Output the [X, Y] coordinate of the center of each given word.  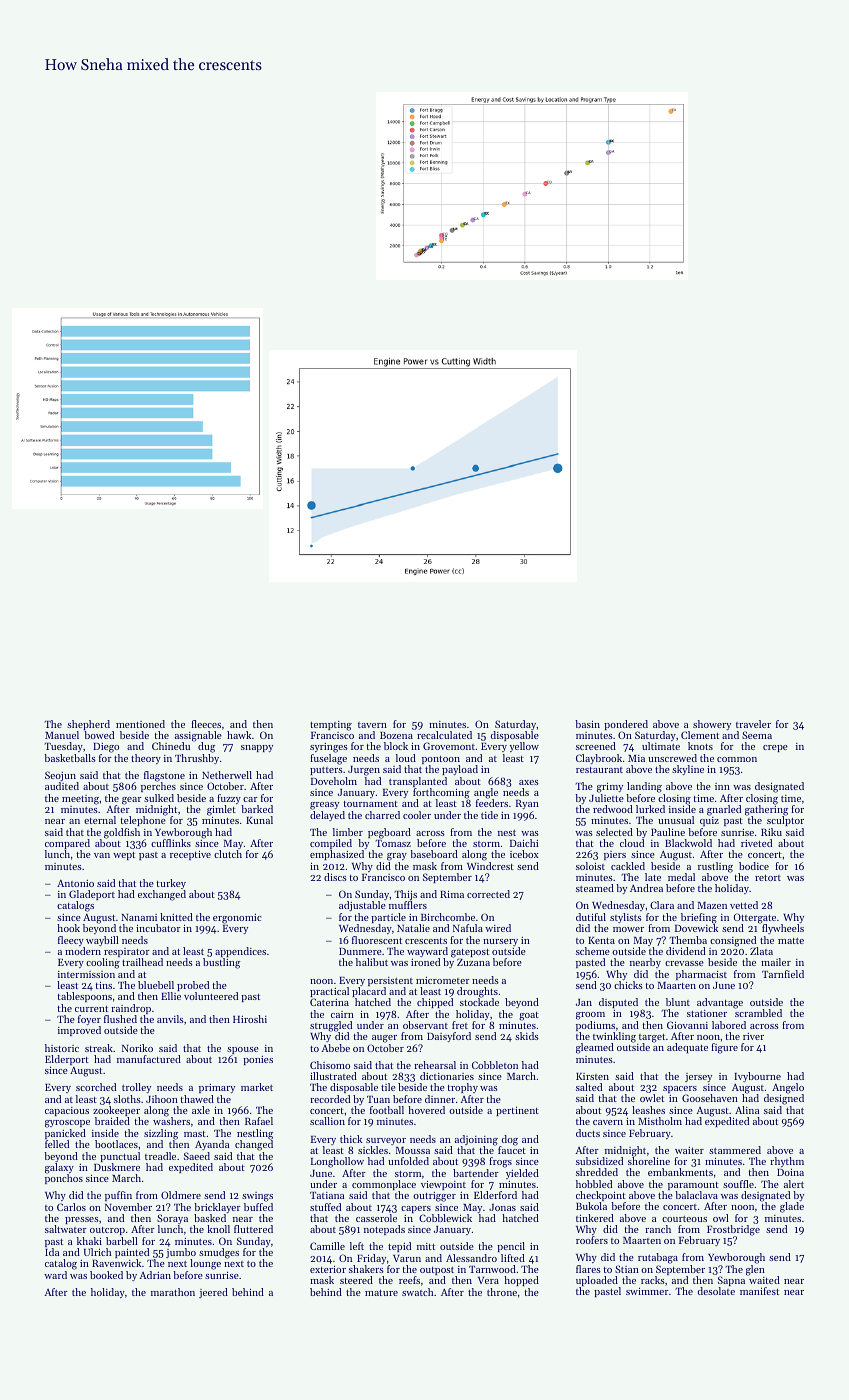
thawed [197, 1099]
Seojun [60, 776]
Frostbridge [733, 1231]
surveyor [386, 1141]
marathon [173, 1292]
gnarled [724, 810]
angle [486, 793]
